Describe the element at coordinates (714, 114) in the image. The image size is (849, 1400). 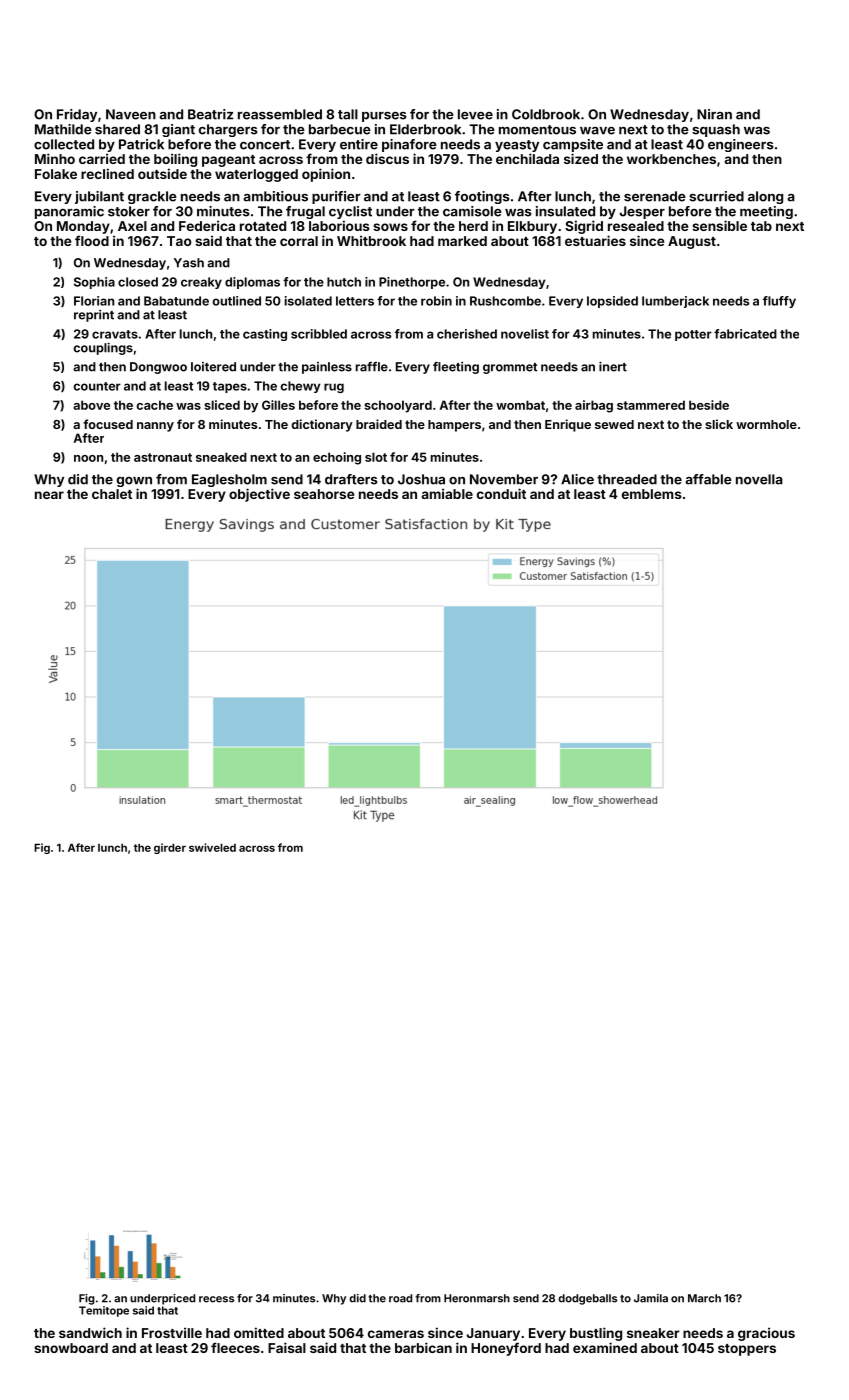
I see `Niran` at that location.
